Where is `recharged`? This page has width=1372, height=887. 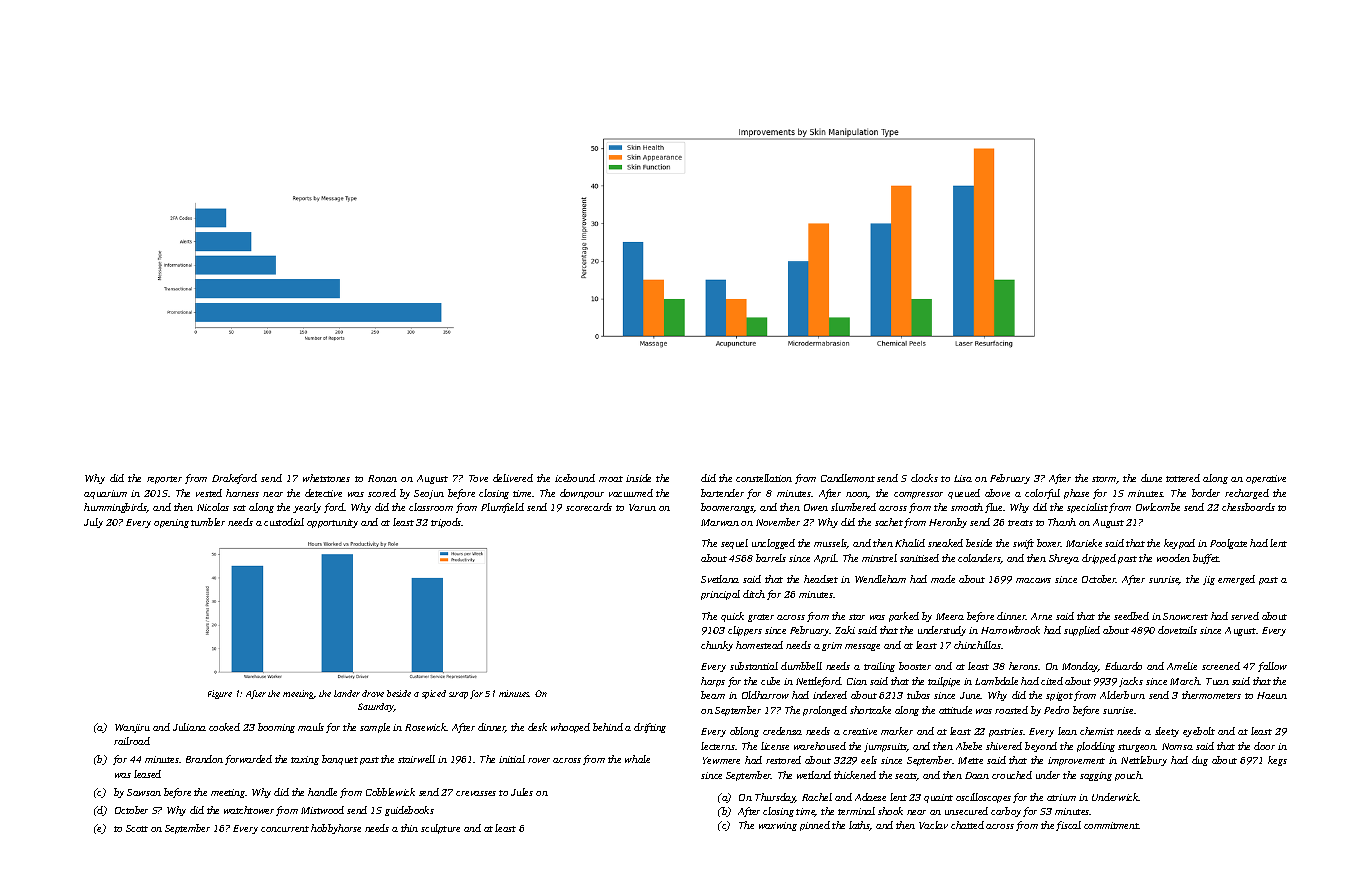
recharged is located at coordinates (1247, 494).
